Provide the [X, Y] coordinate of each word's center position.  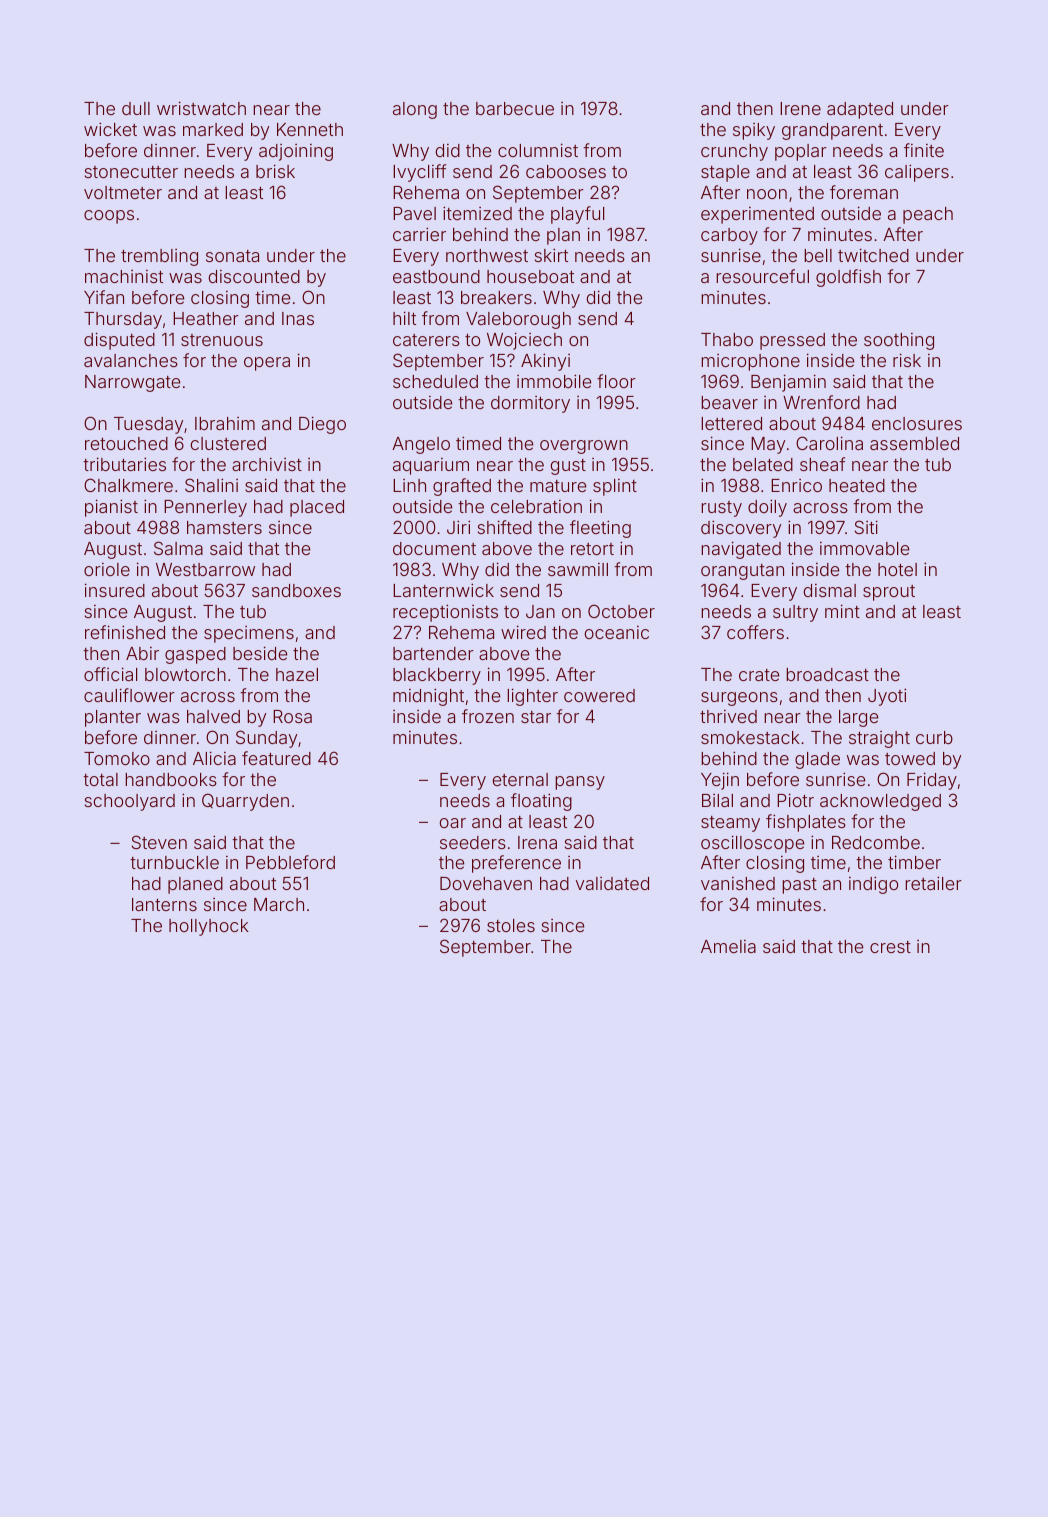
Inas [298, 318]
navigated [741, 550]
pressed [792, 341]
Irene [800, 108]
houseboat [530, 276]
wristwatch [201, 108]
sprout [889, 593]
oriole [107, 569]
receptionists [445, 613]
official [110, 674]
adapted [860, 110]
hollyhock [209, 927]
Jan [540, 611]
